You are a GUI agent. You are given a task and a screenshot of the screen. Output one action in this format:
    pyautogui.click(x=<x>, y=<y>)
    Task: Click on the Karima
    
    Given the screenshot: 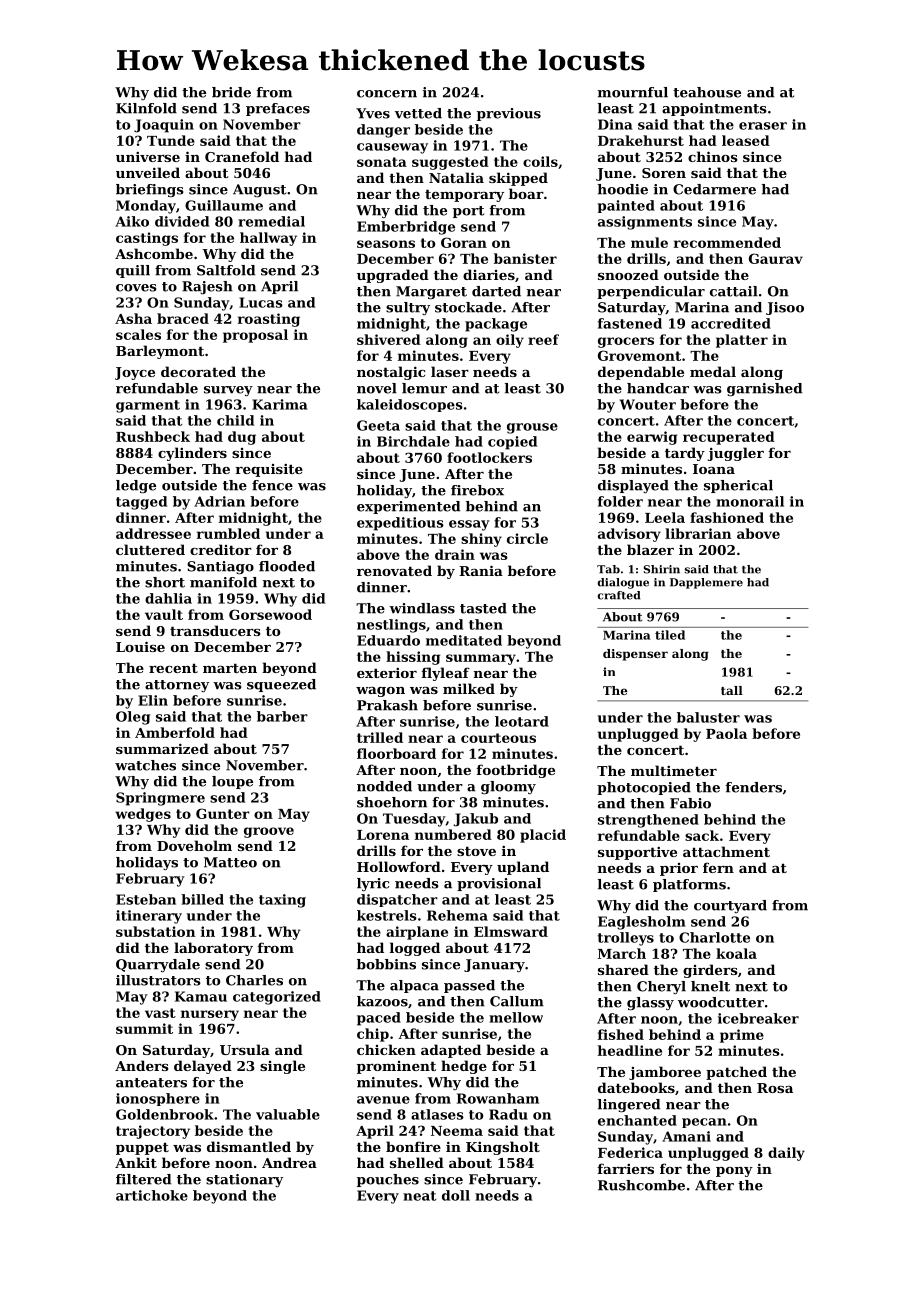 What is the action you would take?
    pyautogui.click(x=279, y=404)
